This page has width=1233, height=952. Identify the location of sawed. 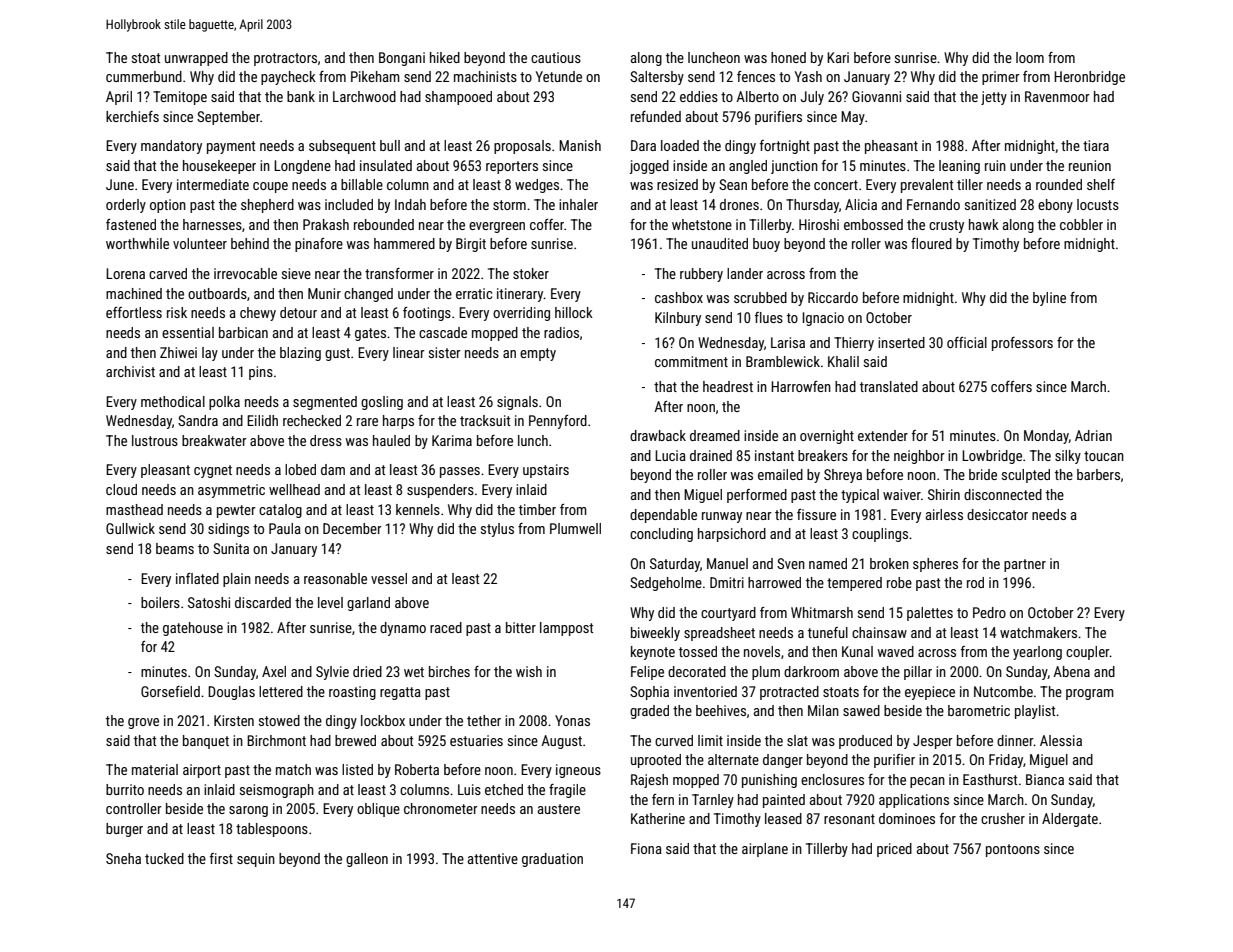
(861, 710).
